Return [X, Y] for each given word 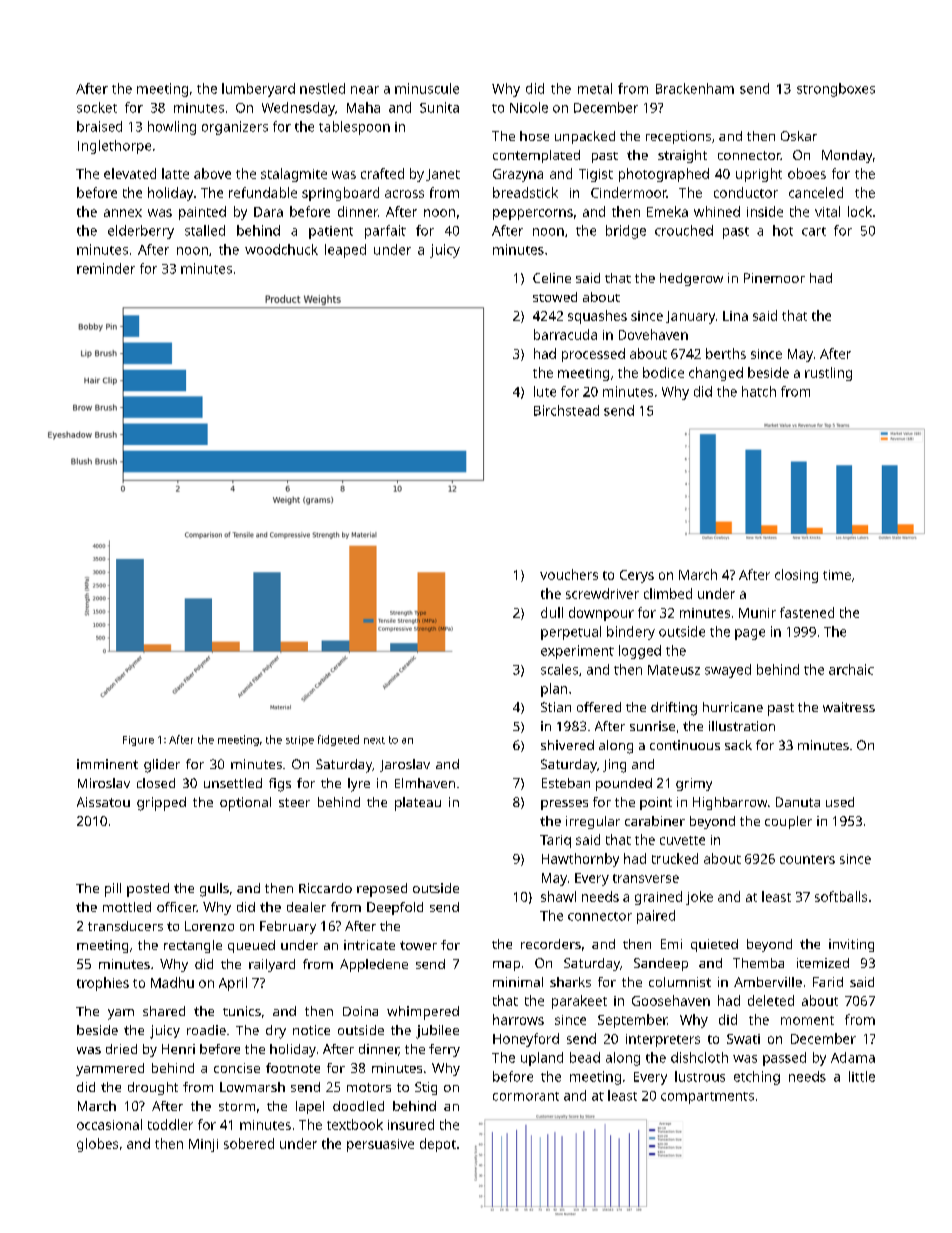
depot [438, 1145]
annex [123, 213]
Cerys [637, 576]
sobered [249, 1143]
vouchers [569, 574]
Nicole [529, 107]
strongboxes [836, 90]
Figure [138, 741]
